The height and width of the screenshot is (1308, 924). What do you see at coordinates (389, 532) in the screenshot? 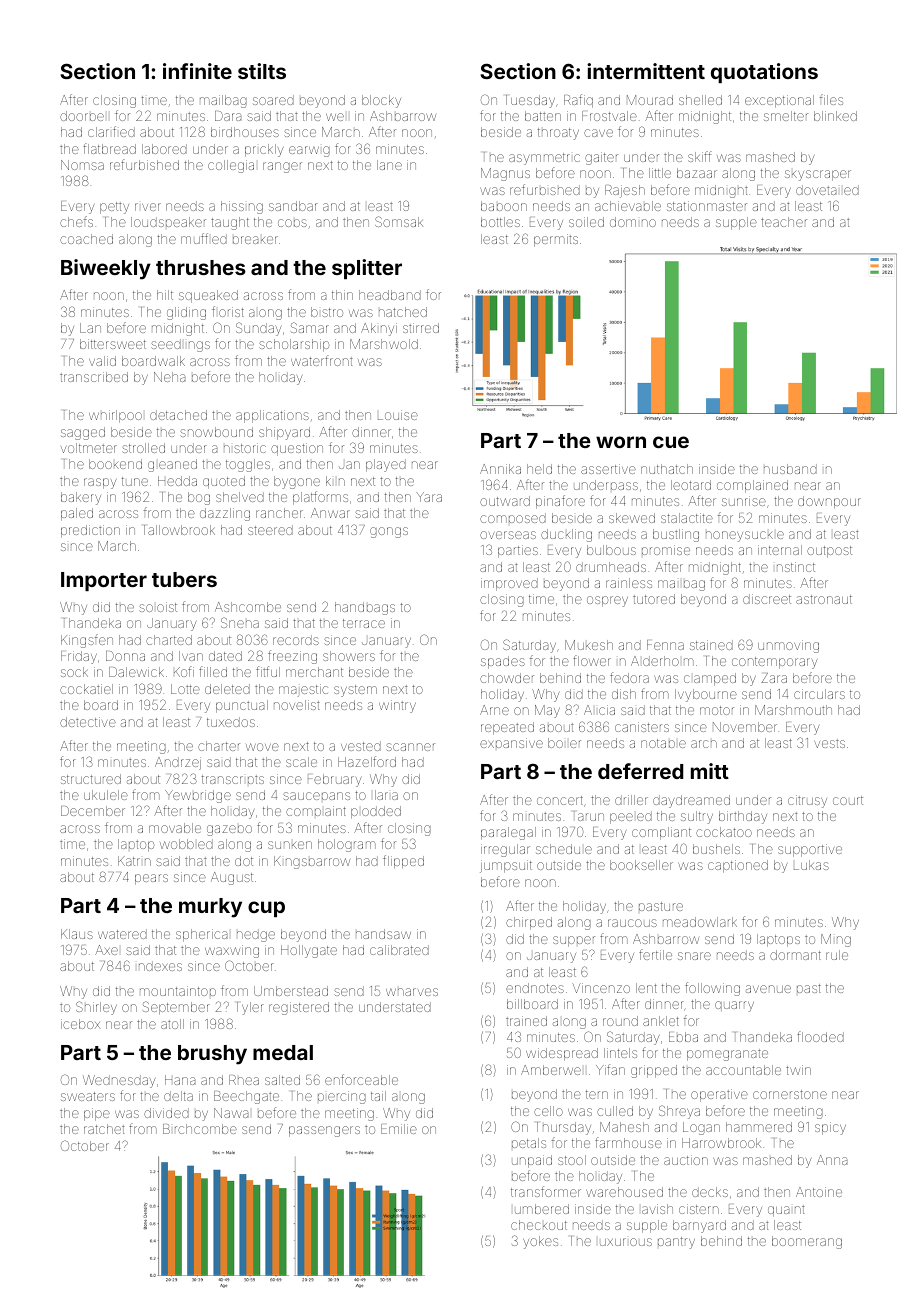
I see `gongs` at bounding box center [389, 532].
